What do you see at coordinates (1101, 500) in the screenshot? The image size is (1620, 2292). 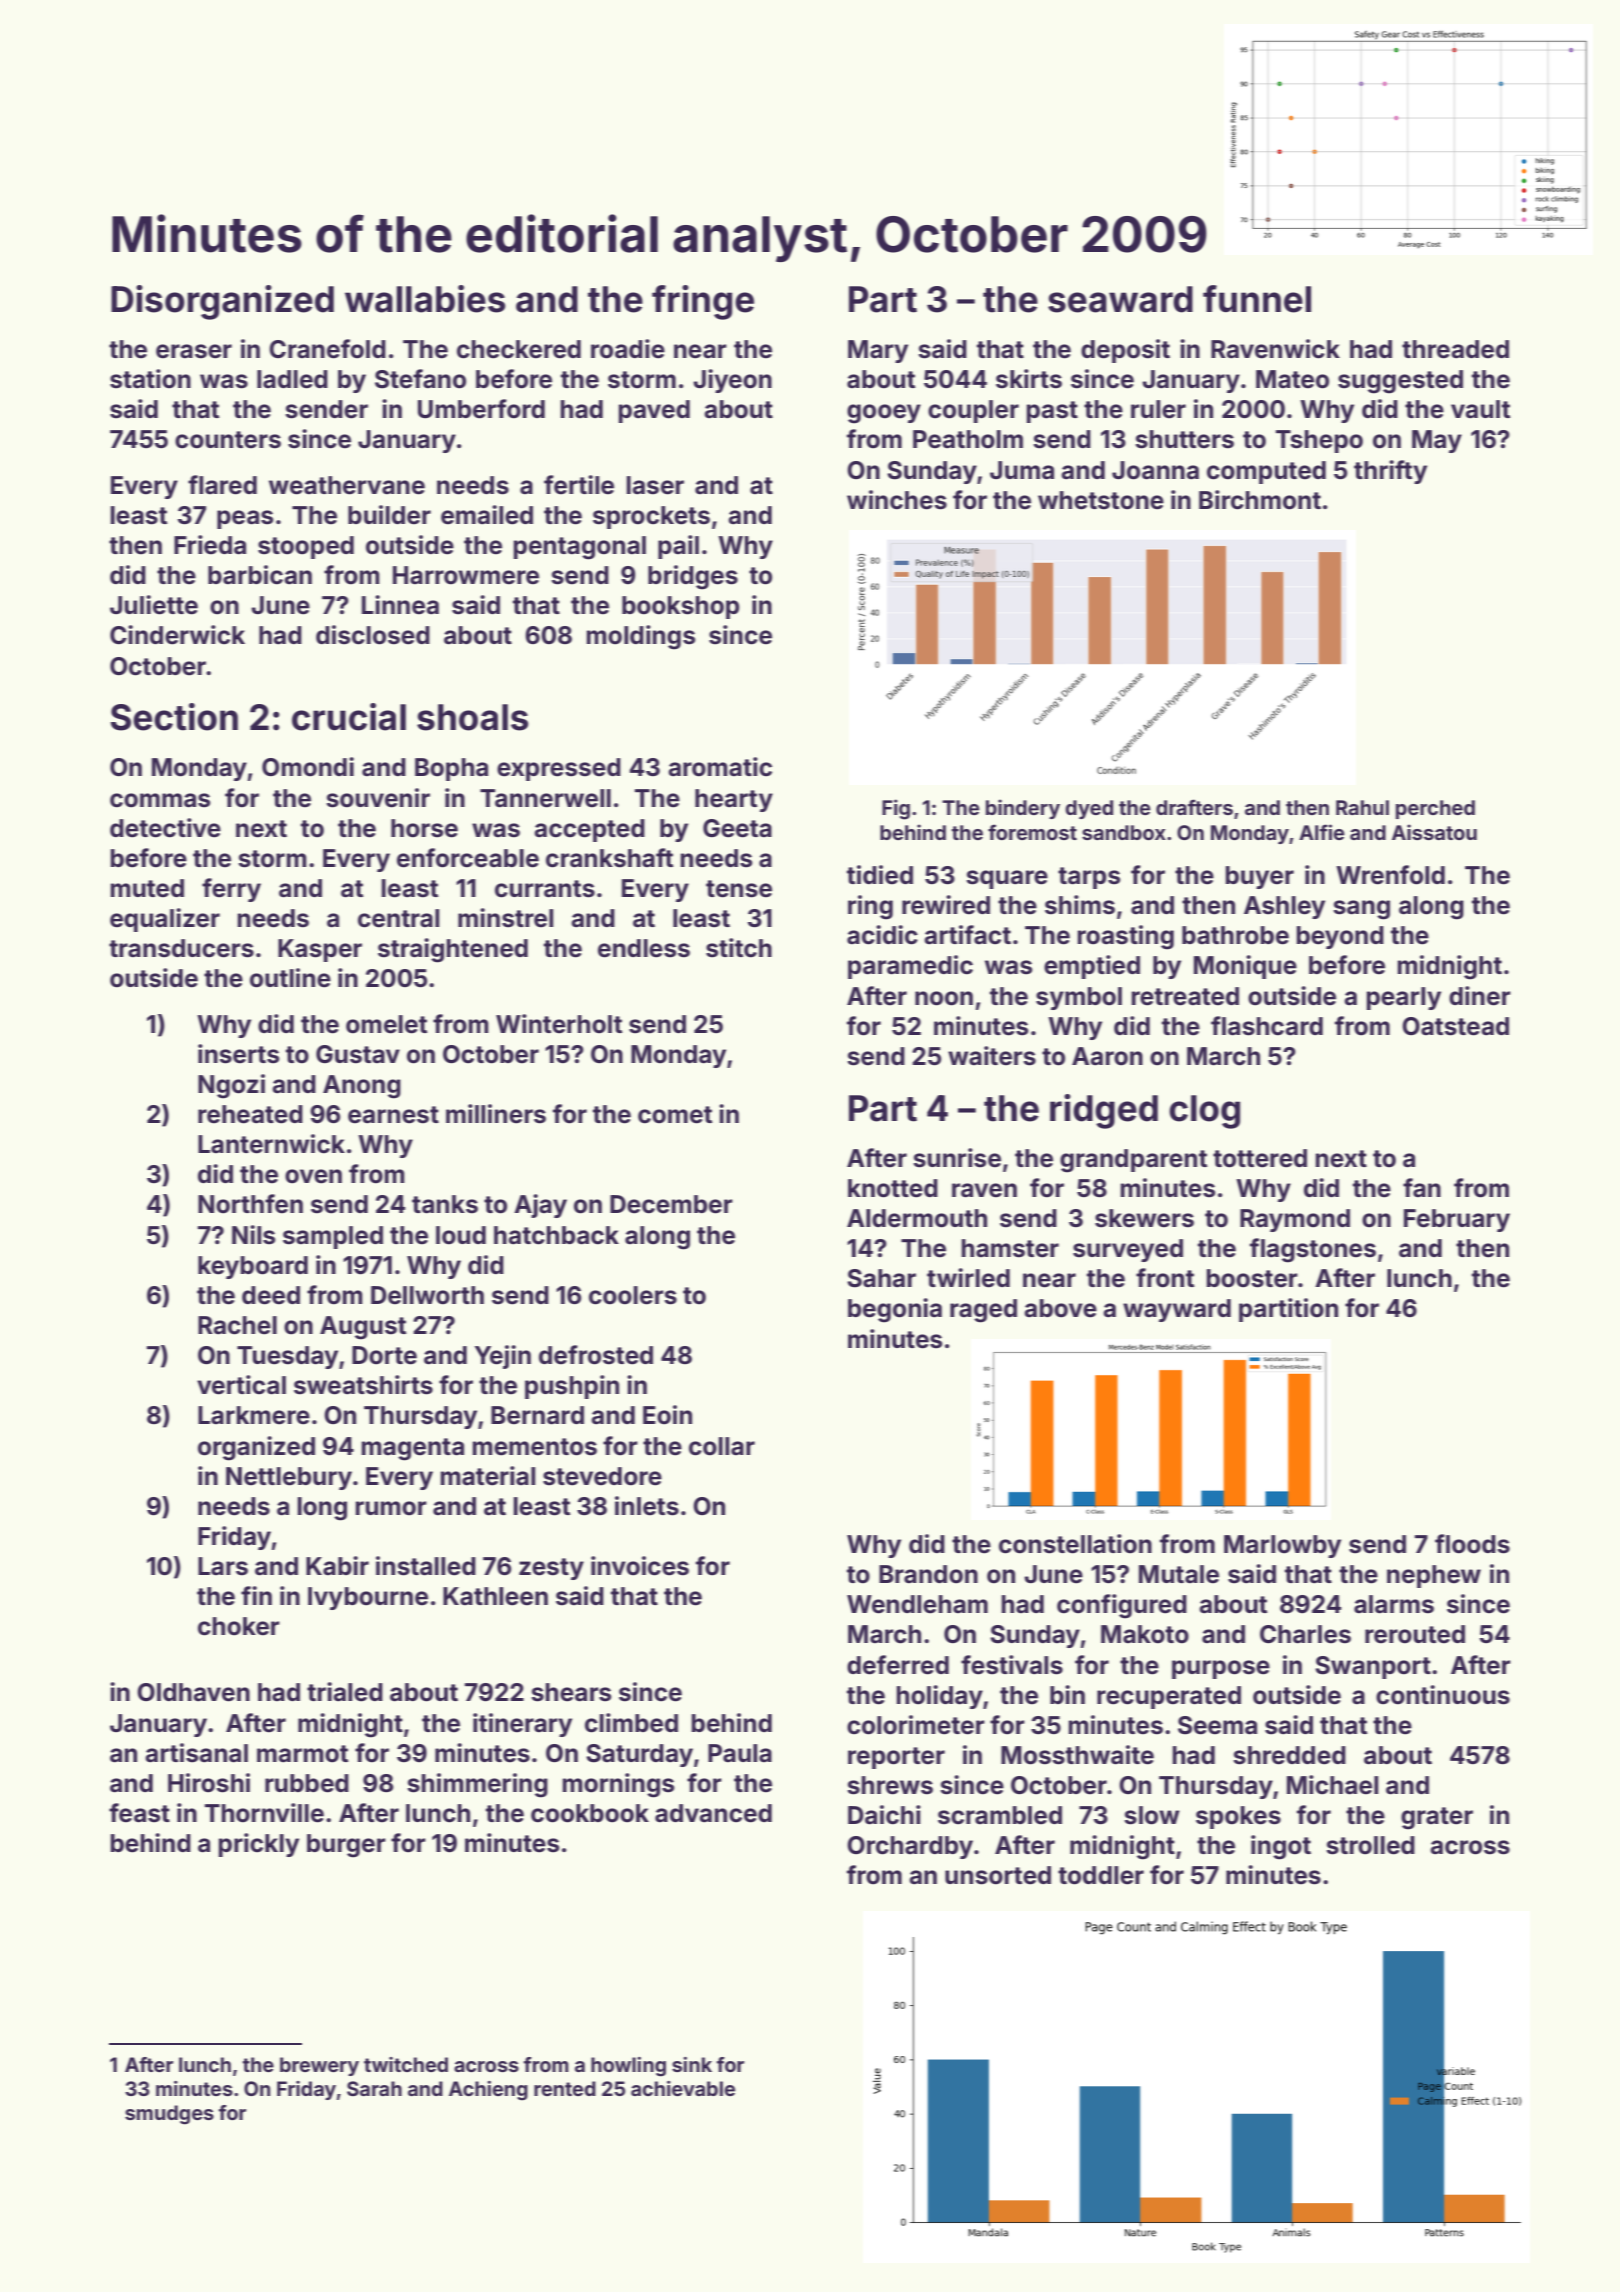 I see `whetstone` at bounding box center [1101, 500].
